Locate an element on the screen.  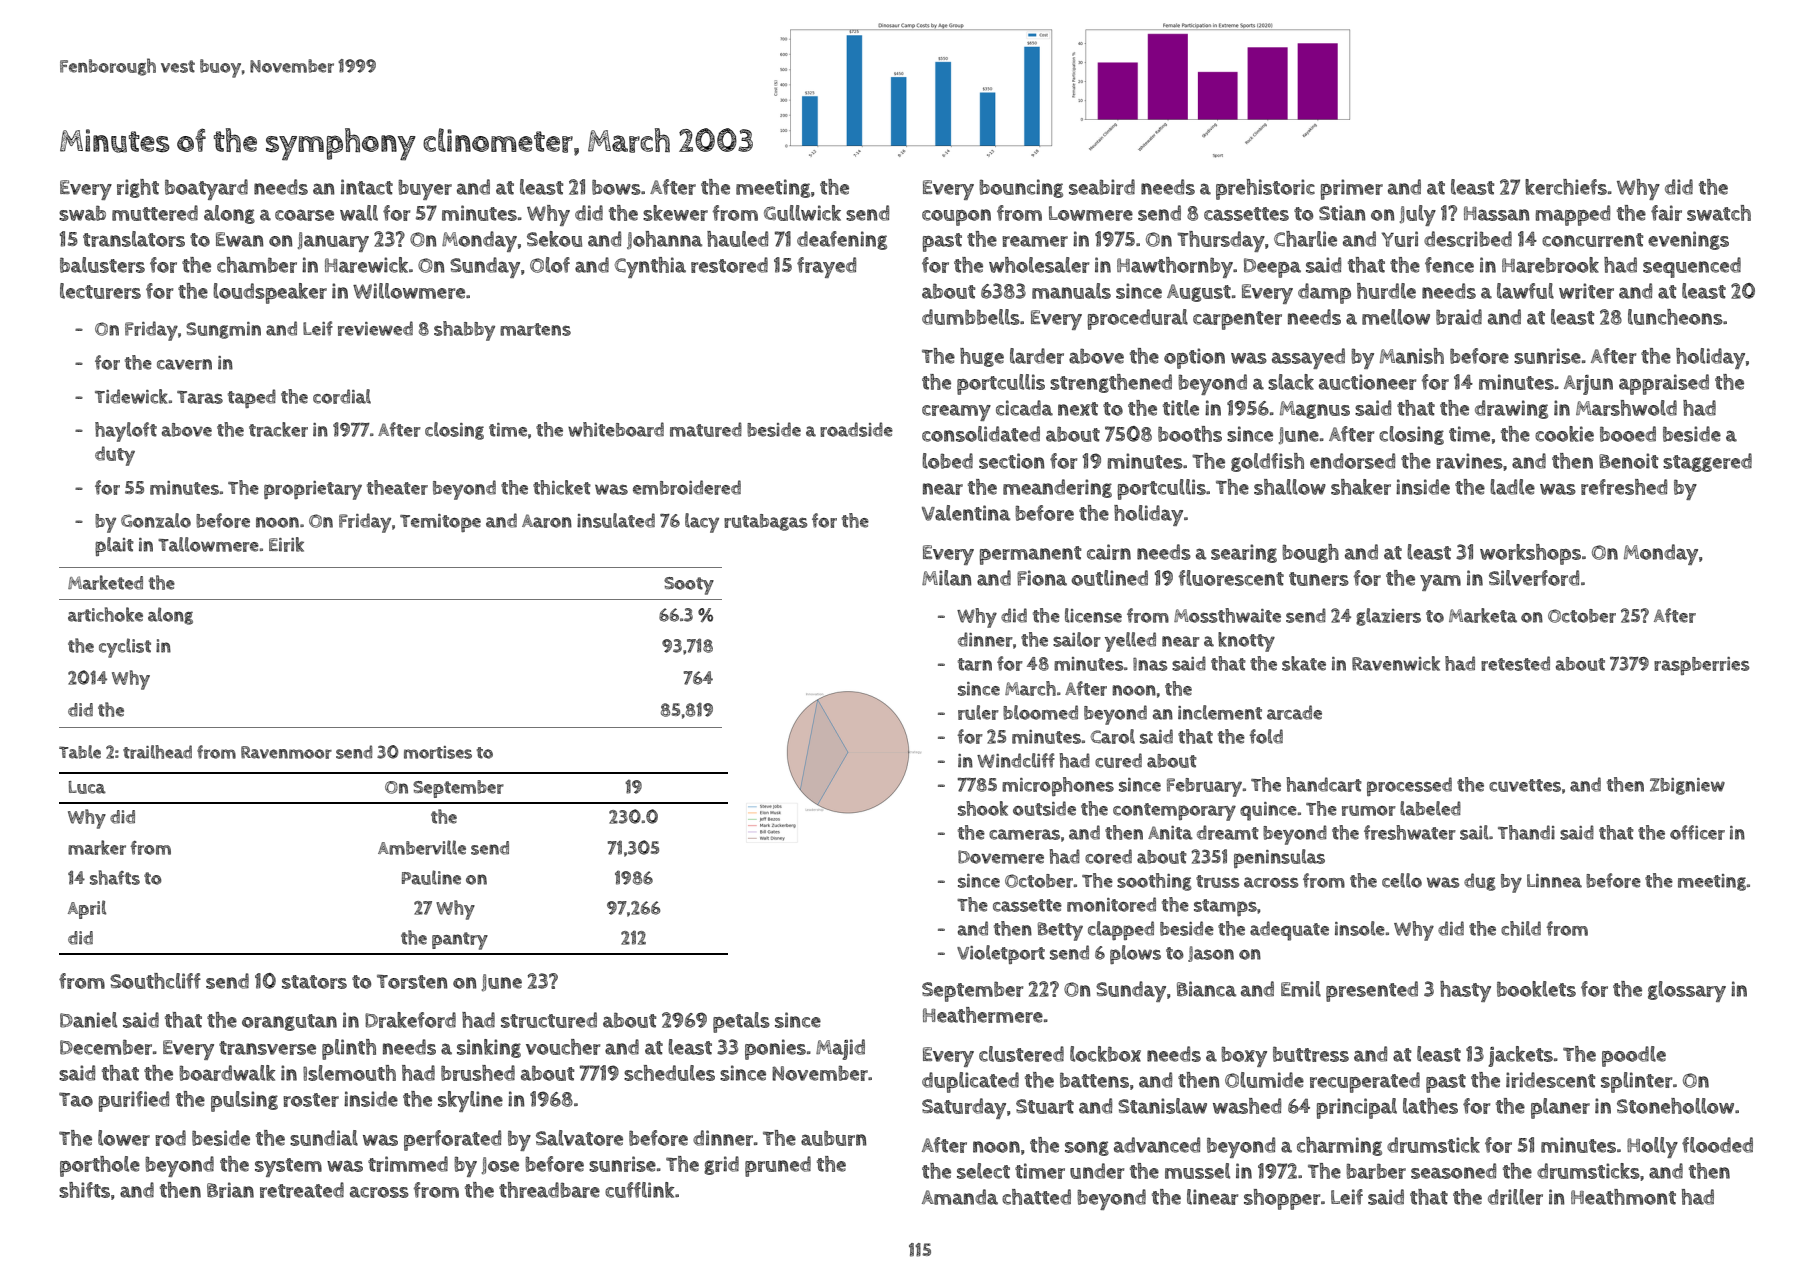
frayed is located at coordinates (826, 267).
